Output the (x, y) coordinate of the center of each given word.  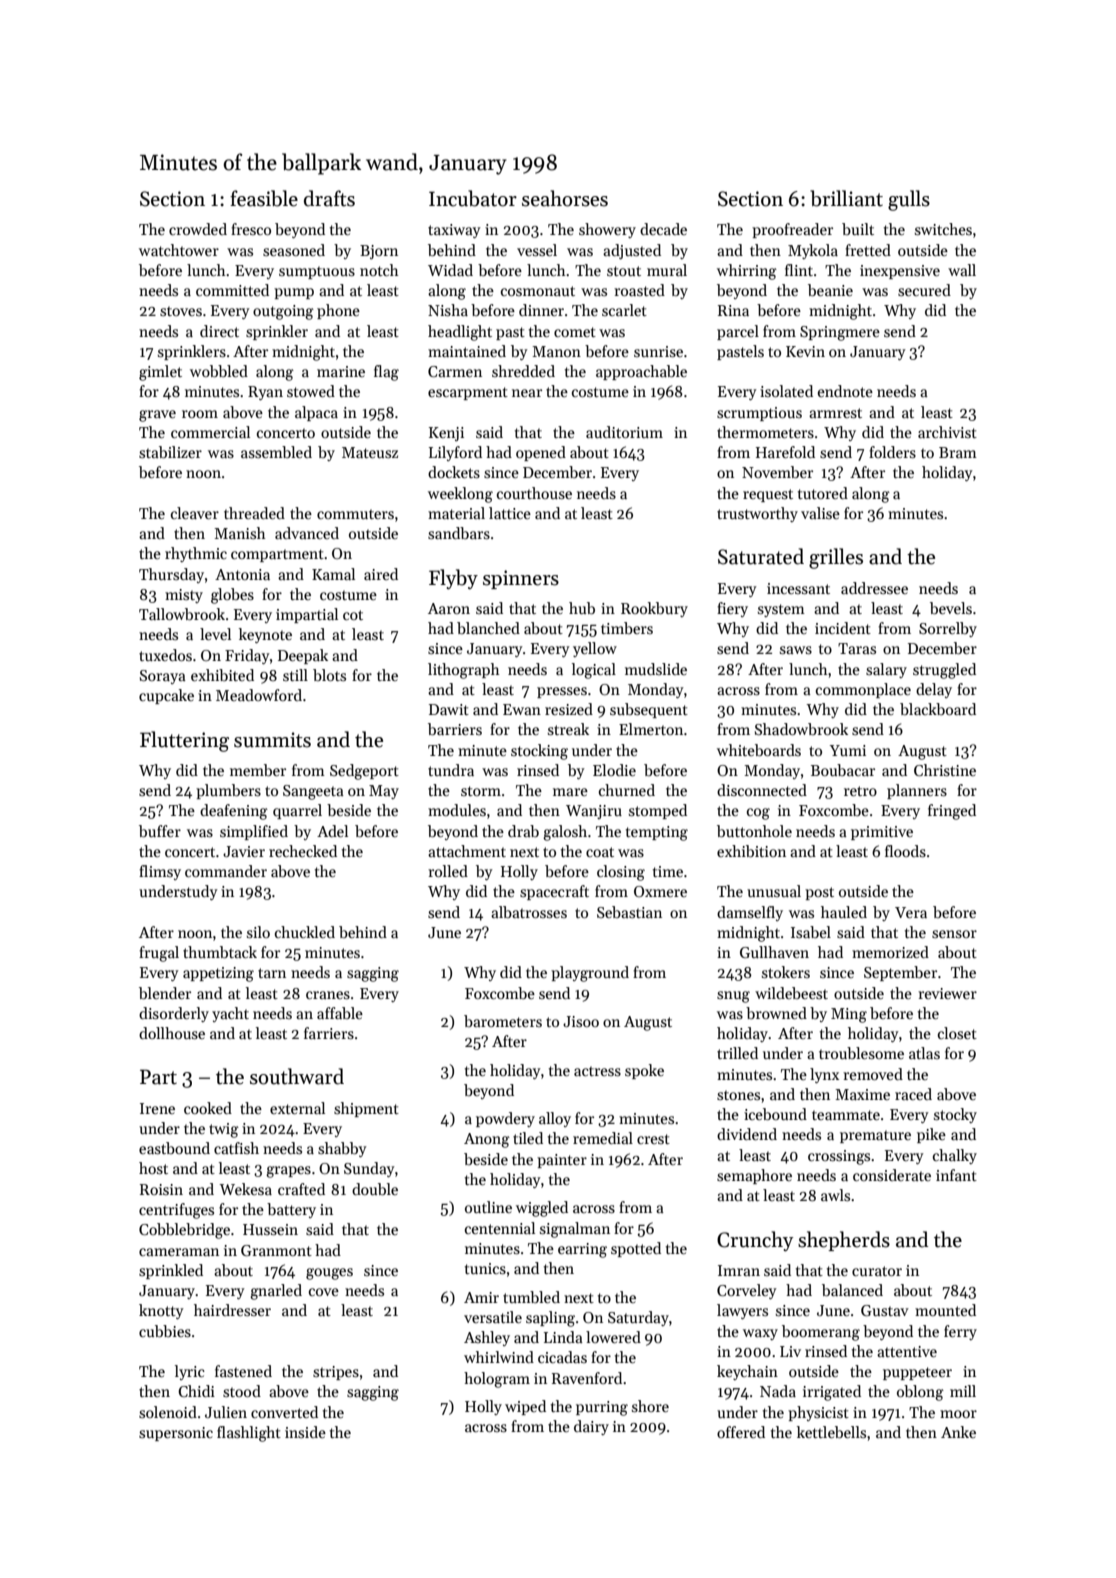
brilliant (846, 198)
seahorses (565, 198)
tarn (272, 973)
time (668, 871)
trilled (737, 1053)
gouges (329, 1274)
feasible (264, 198)
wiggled (542, 1209)
